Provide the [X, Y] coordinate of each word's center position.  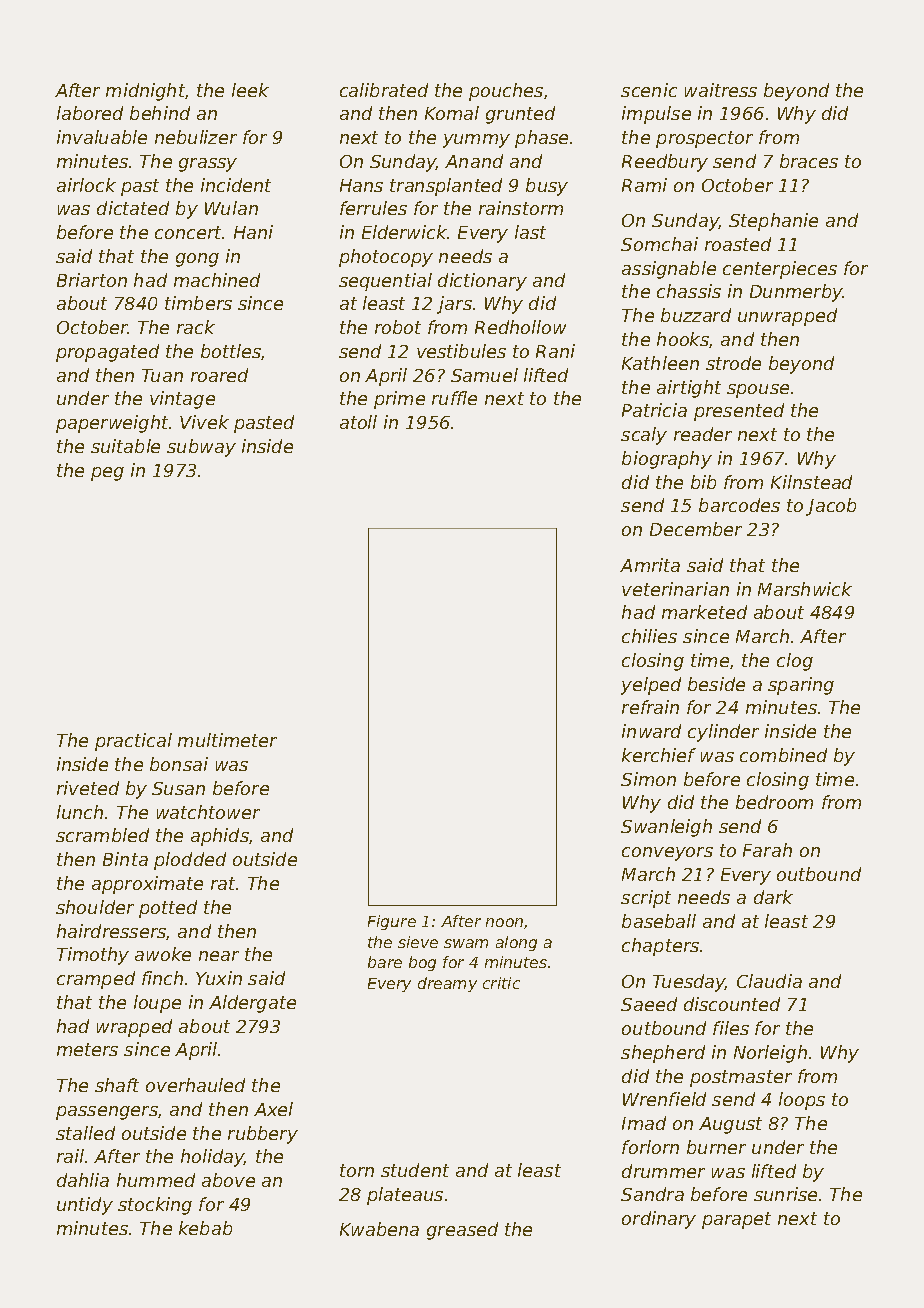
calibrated [384, 90]
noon [504, 922]
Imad [644, 1123]
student [415, 1170]
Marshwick [805, 589]
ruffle [454, 398]
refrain [650, 707]
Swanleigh [666, 828]
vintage [182, 400]
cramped [96, 980]
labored [90, 113]
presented [739, 412]
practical [133, 742]
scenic [649, 90]
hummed [156, 1180]
